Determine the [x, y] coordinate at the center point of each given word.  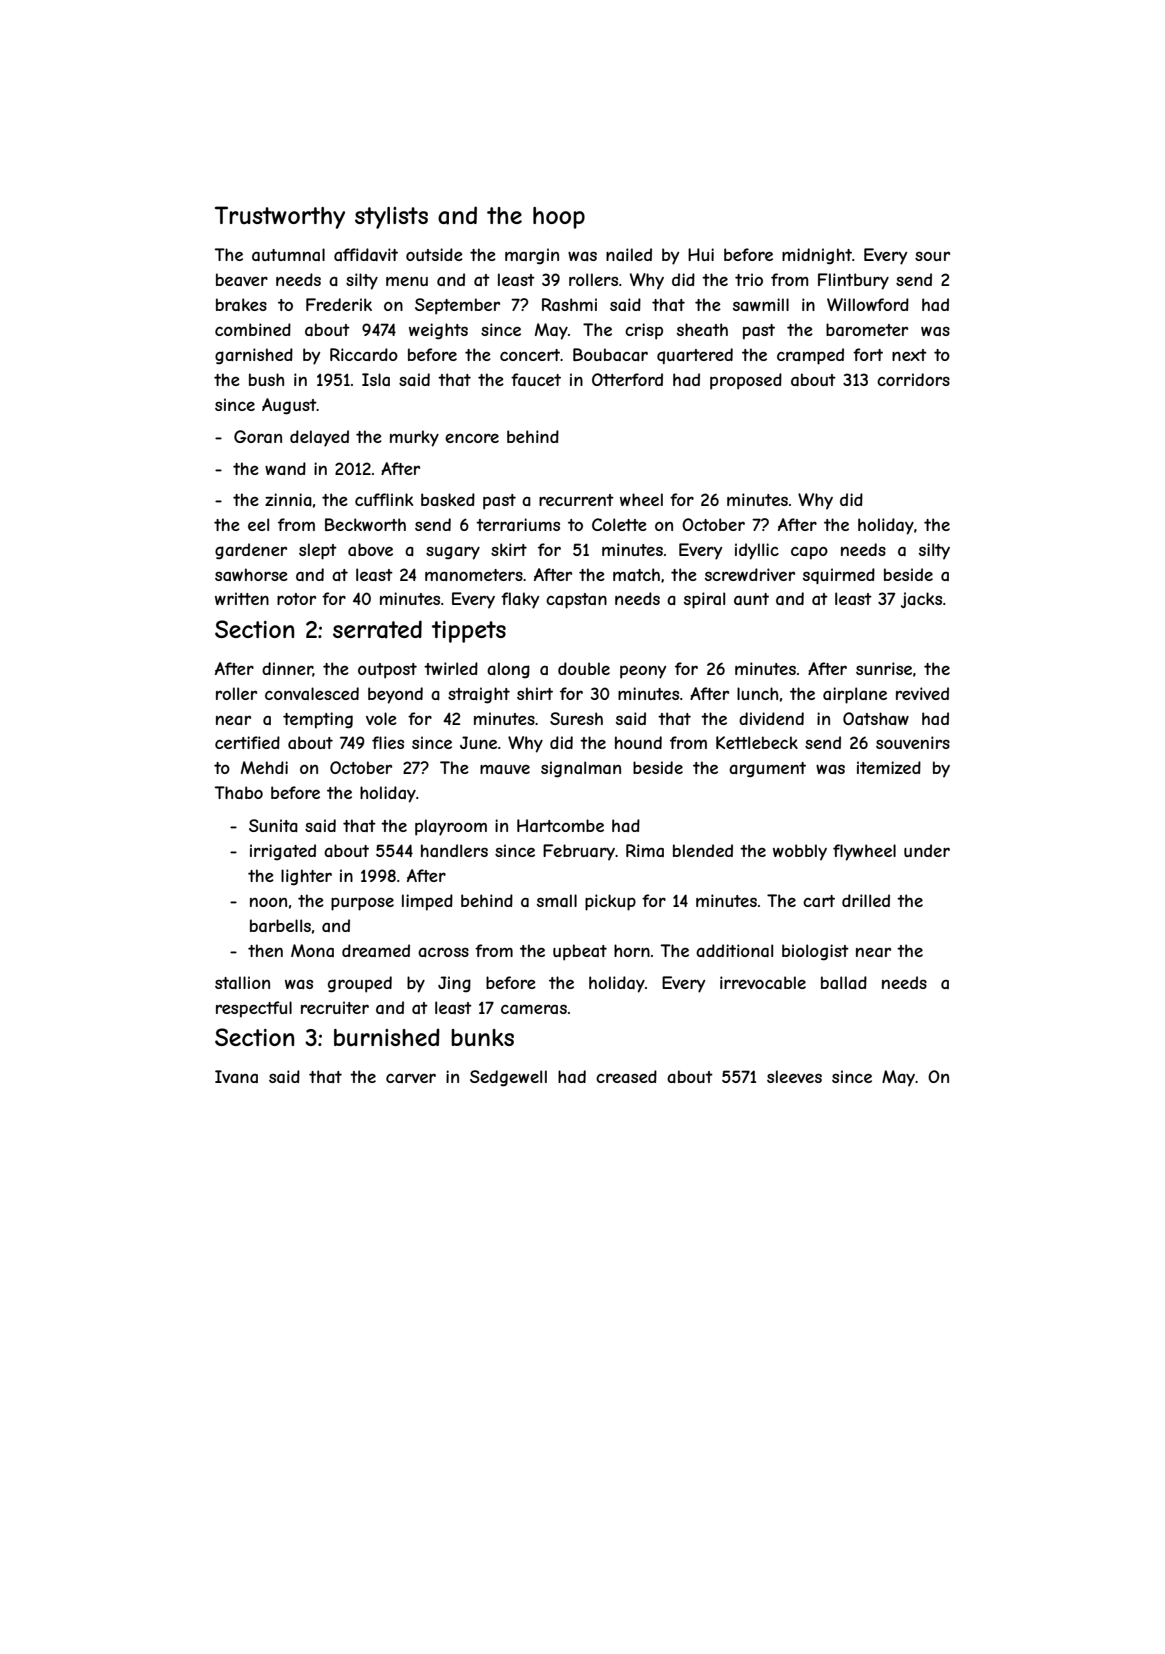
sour [932, 256]
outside [434, 254]
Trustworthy [280, 217]
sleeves [794, 1076]
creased [626, 1076]
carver [411, 1078]
